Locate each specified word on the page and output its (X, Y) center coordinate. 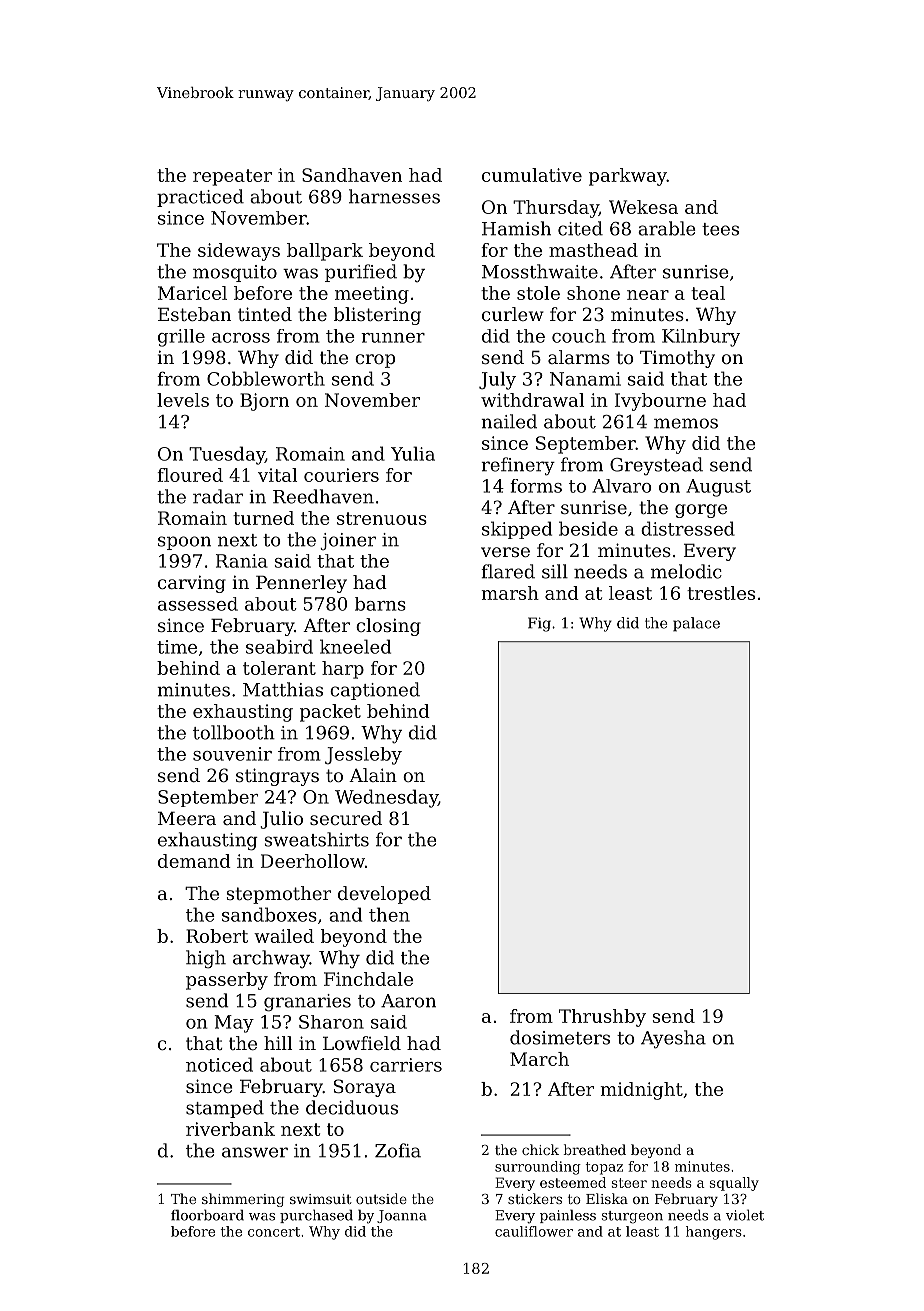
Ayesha (673, 1039)
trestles (721, 593)
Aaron (408, 1001)
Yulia (413, 453)
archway (271, 959)
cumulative (532, 175)
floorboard (207, 1215)
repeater (232, 177)
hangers (714, 1233)
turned (263, 518)
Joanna (402, 1216)
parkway (628, 177)
